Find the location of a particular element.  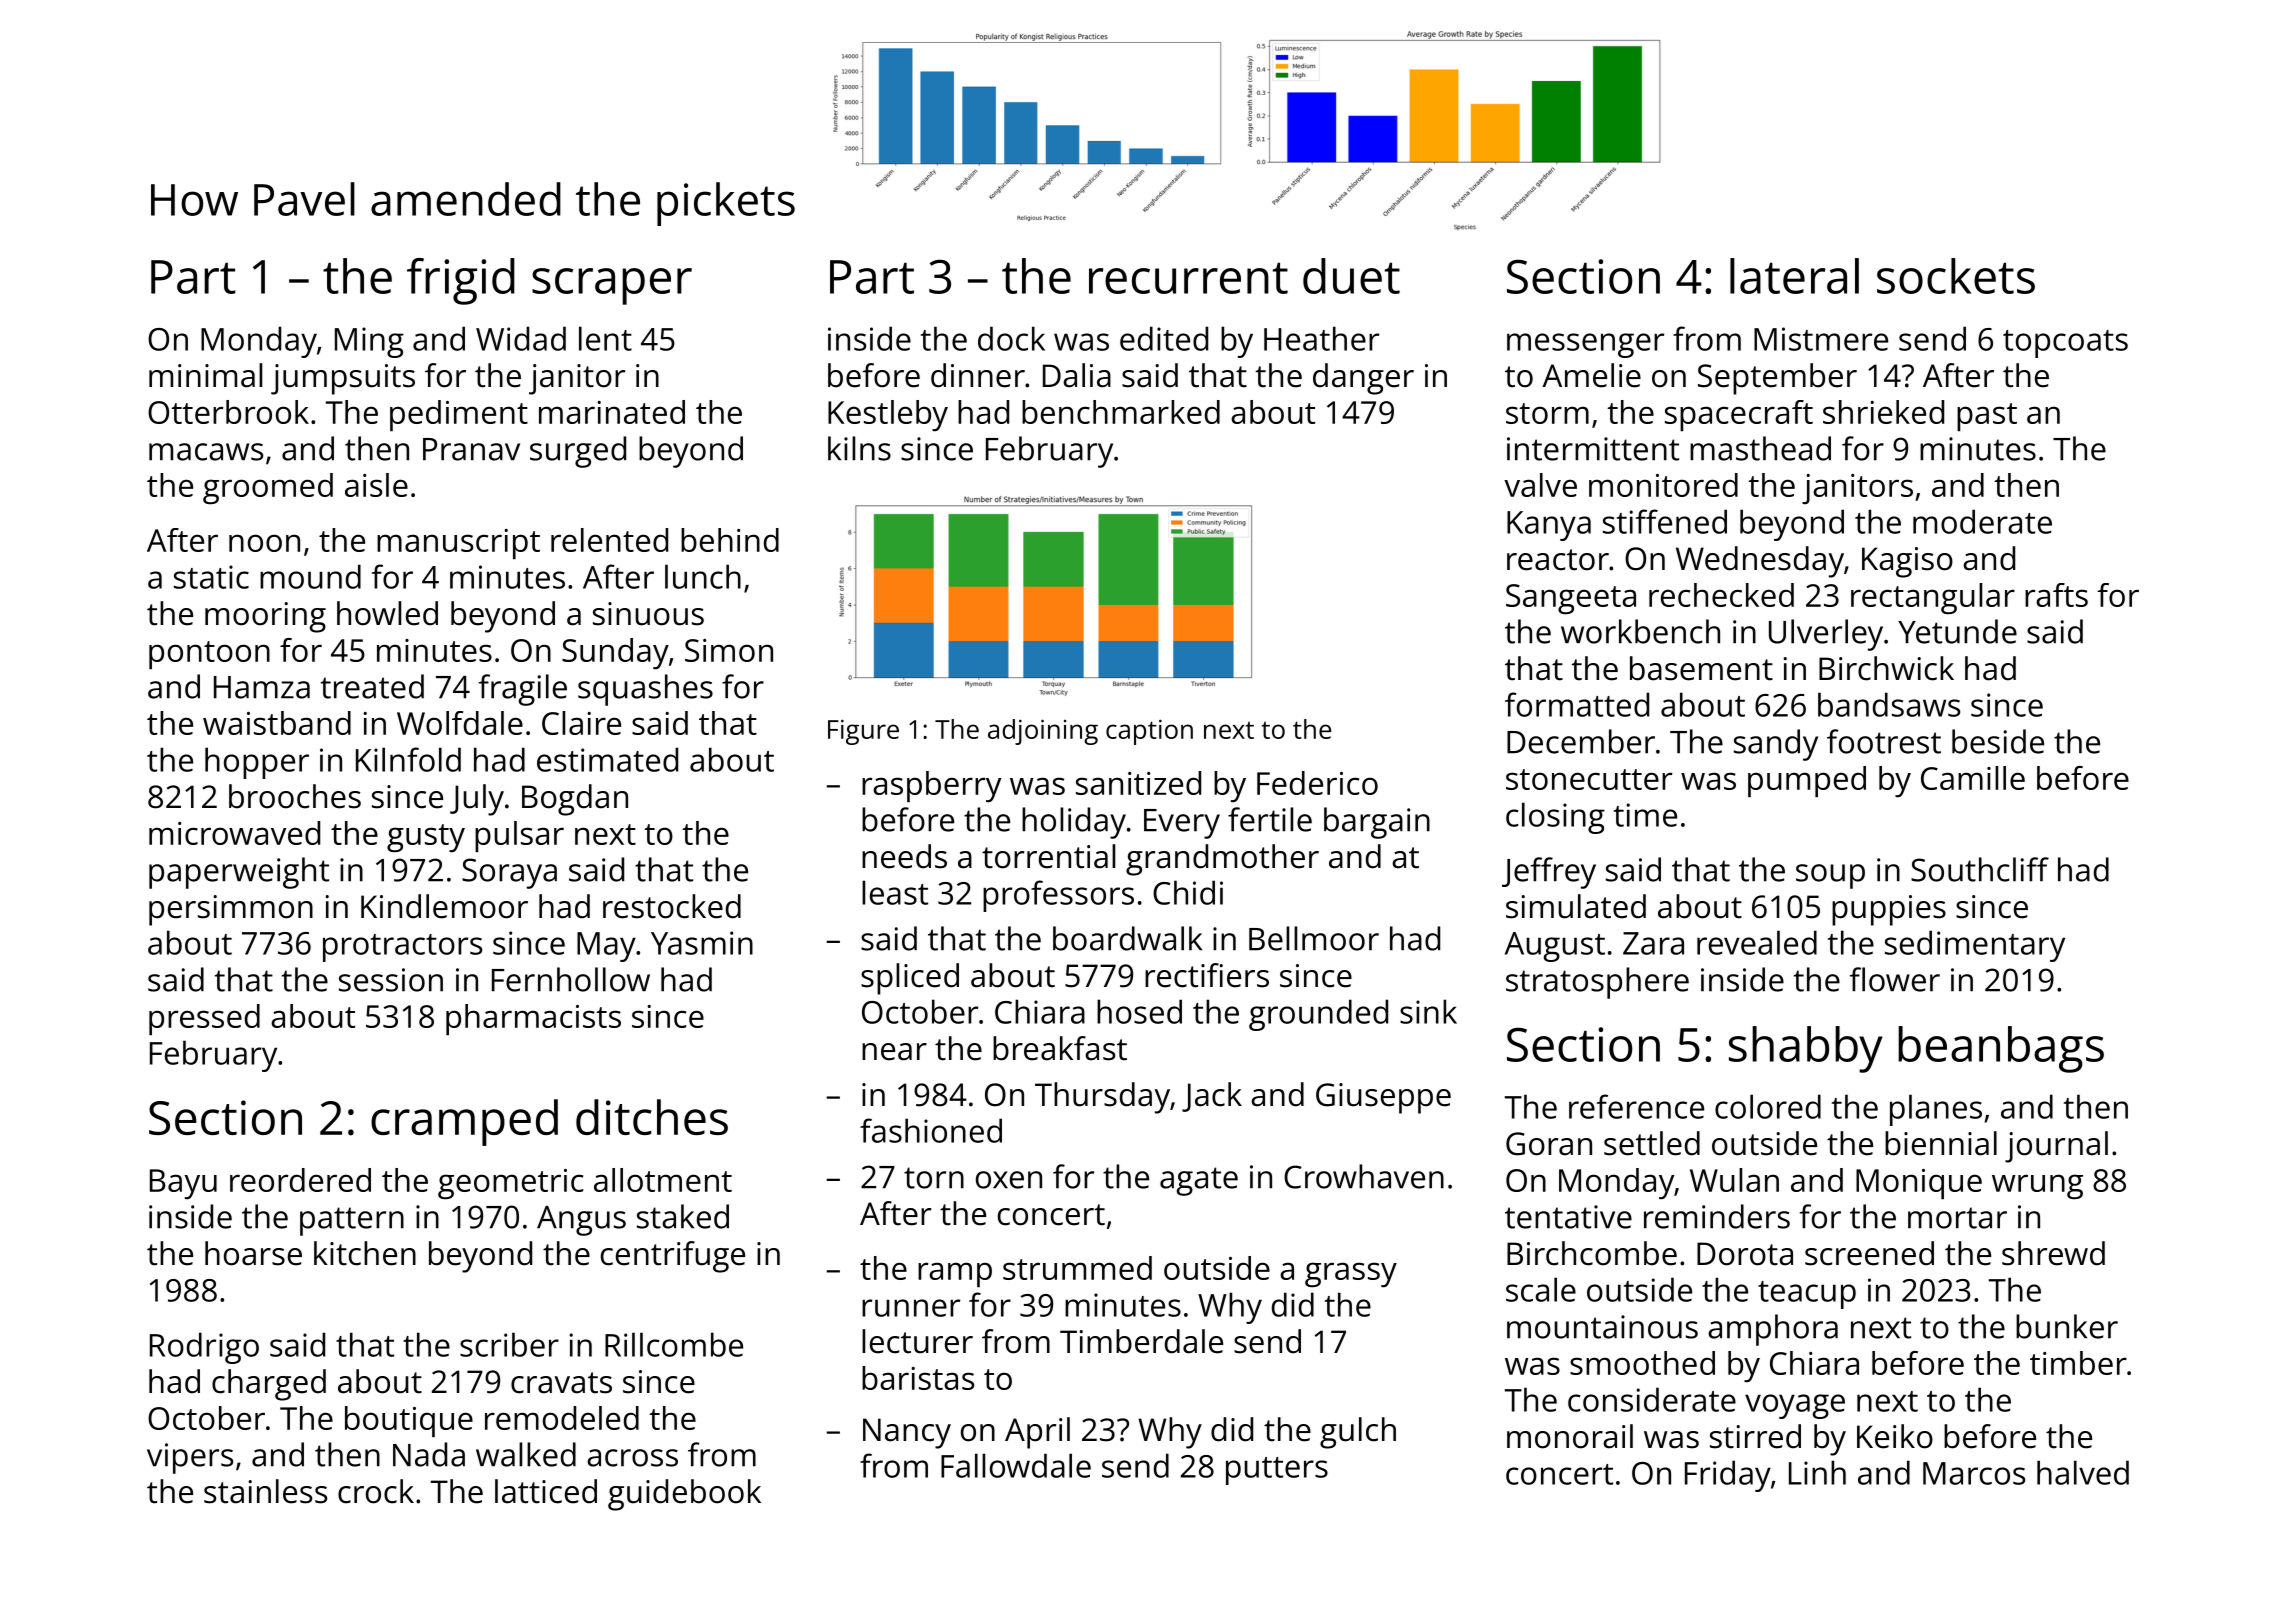

boutique is located at coordinates (409, 1421).
